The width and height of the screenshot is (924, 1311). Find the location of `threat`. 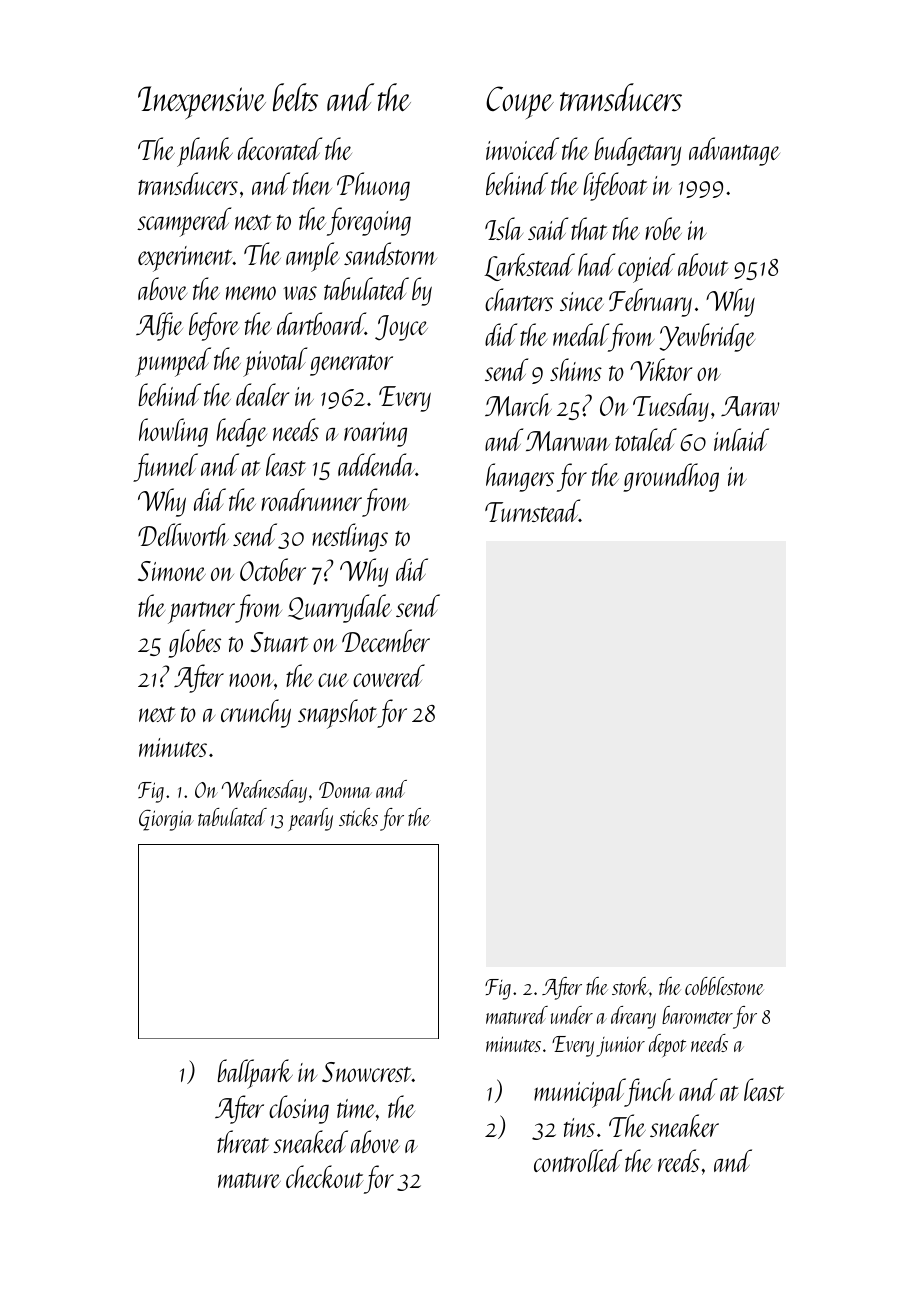

threat is located at coordinates (243, 1141).
